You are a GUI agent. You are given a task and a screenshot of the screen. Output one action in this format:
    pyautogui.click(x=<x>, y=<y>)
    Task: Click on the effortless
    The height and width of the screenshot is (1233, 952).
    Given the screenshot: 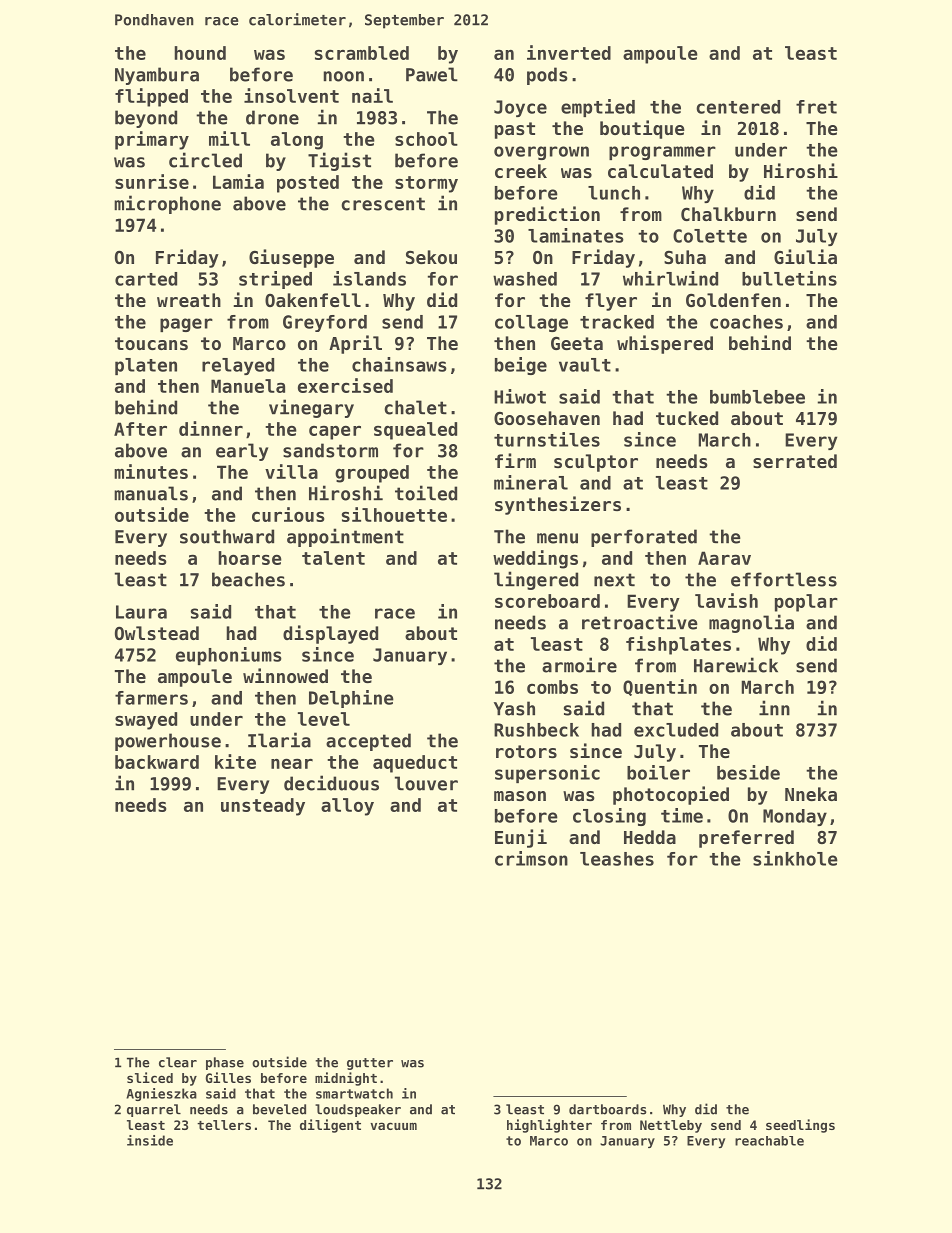 What is the action you would take?
    pyautogui.click(x=784, y=579)
